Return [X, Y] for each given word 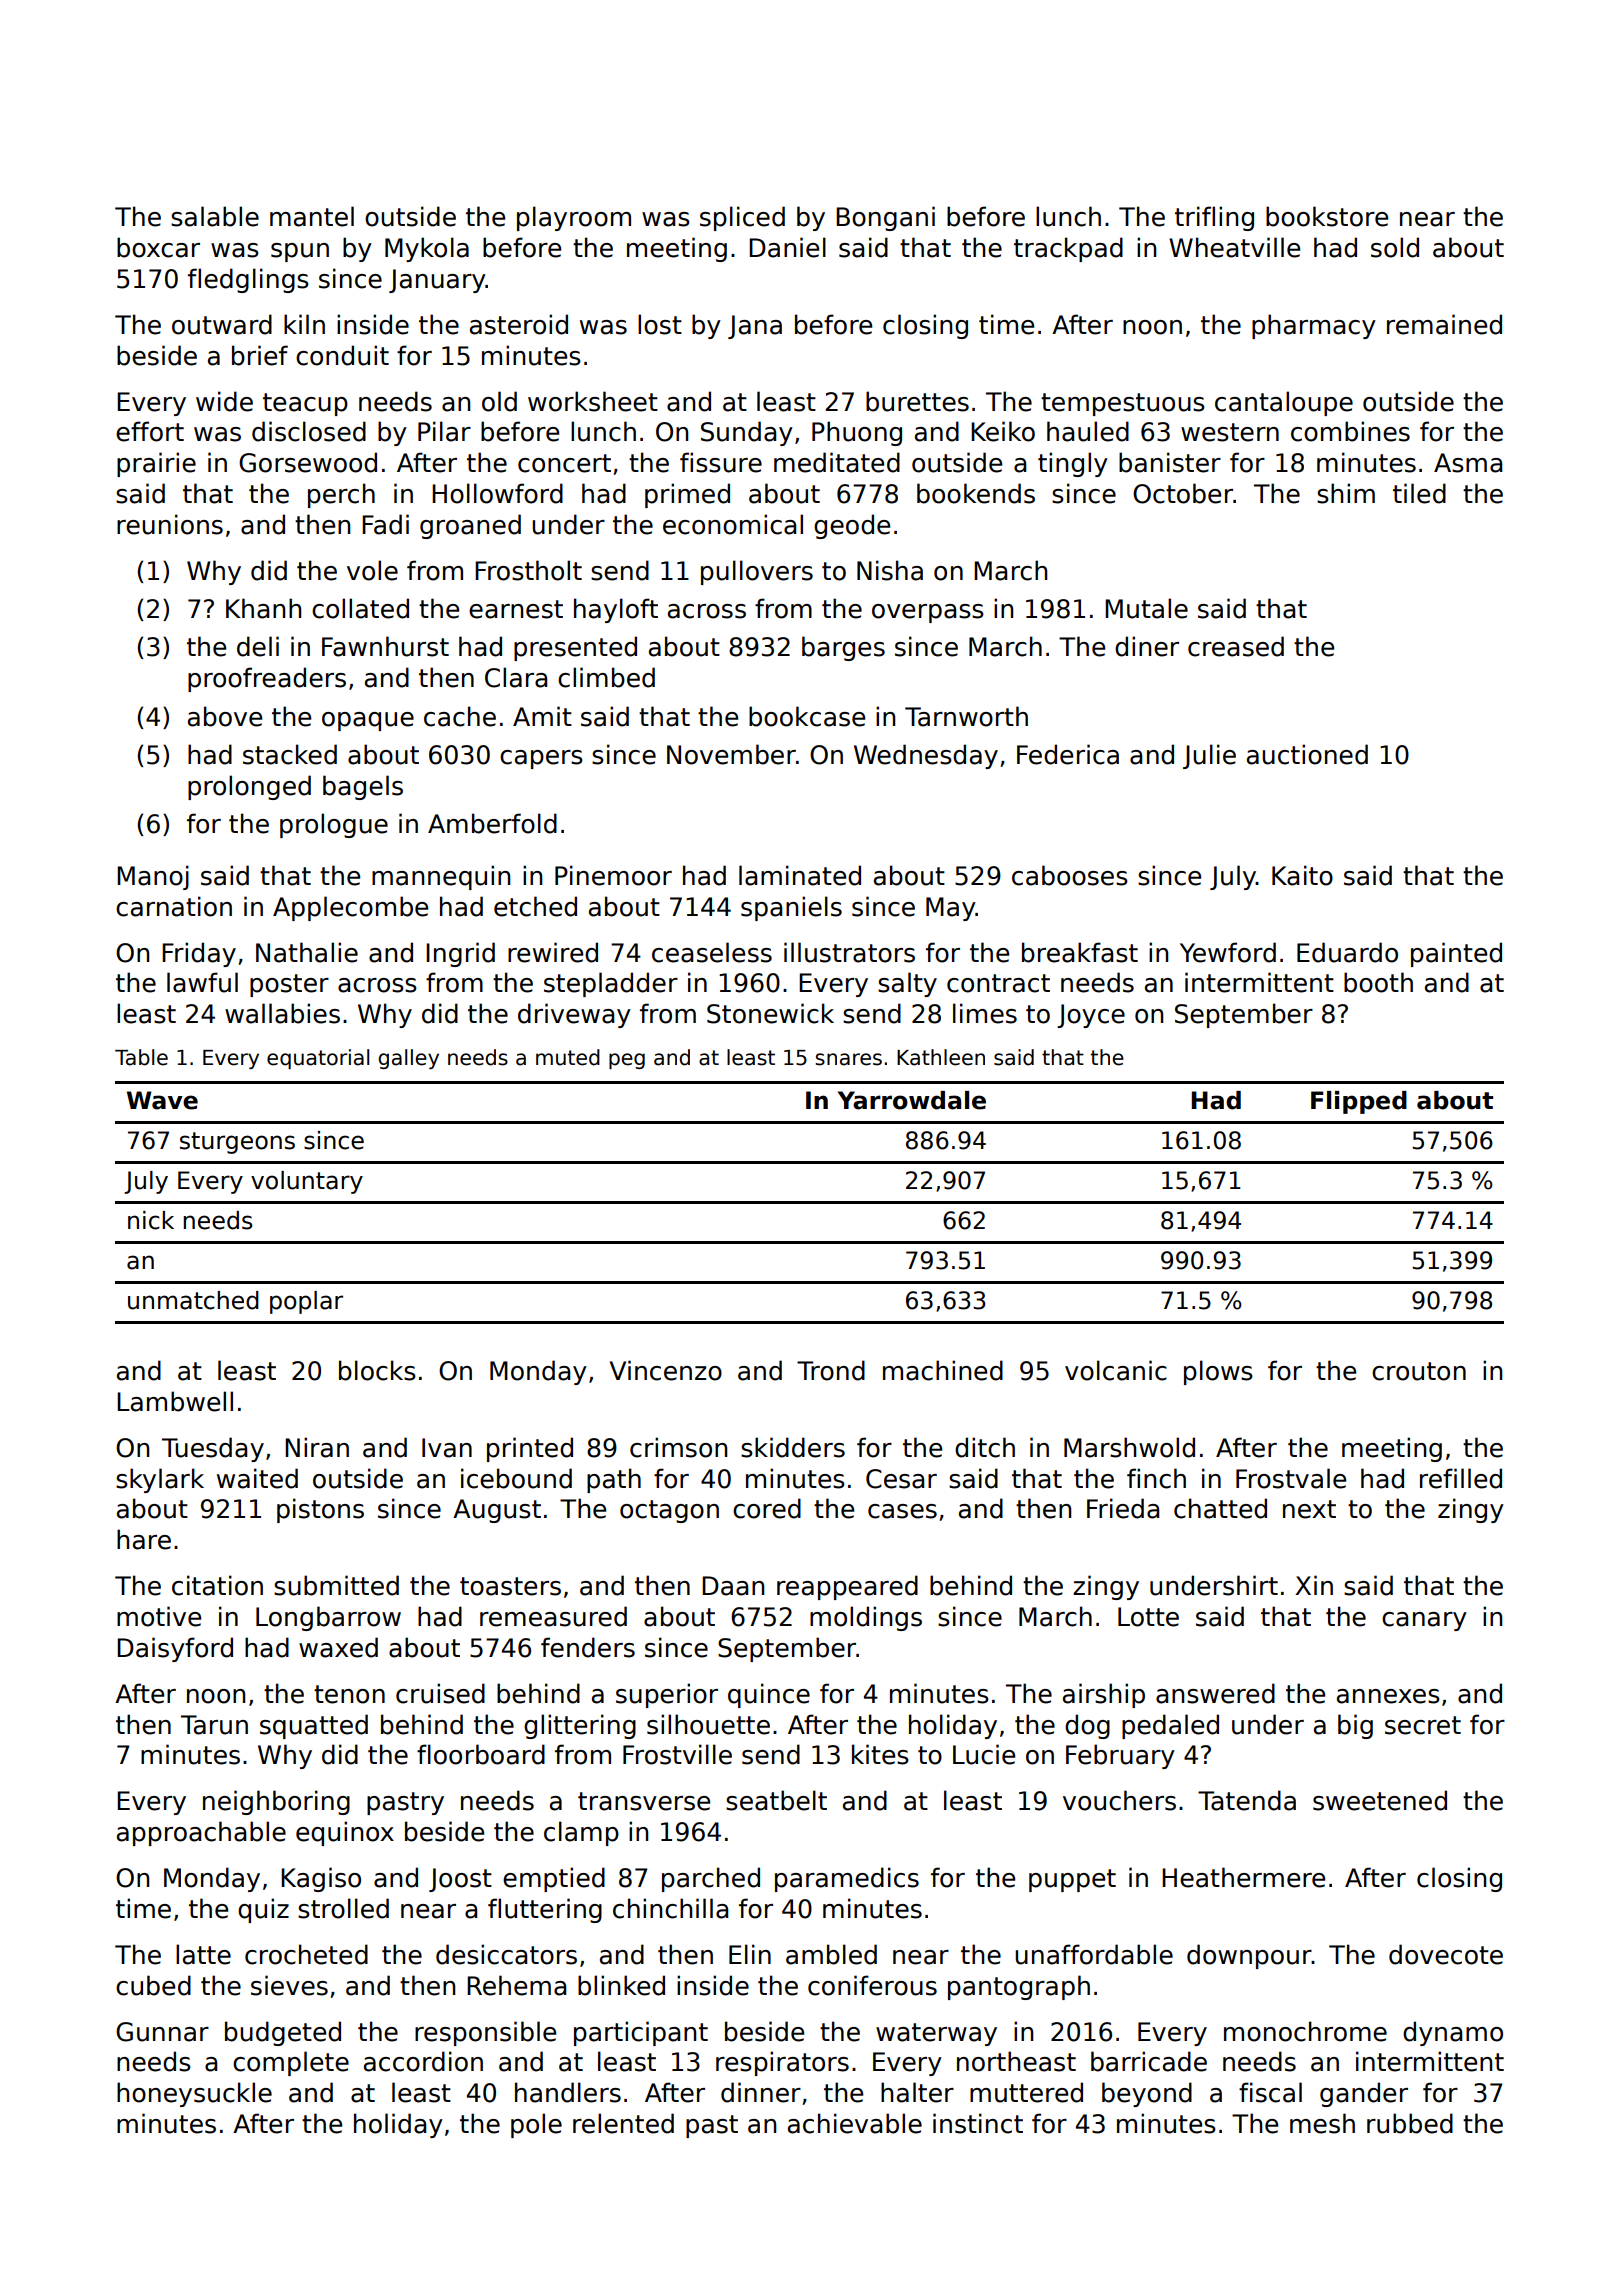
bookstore [1327, 216]
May [950, 909]
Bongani [885, 218]
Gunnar [162, 2032]
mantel [312, 216]
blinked [621, 1985]
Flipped [1359, 1102]
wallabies [282, 1013]
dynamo [1453, 2033]
